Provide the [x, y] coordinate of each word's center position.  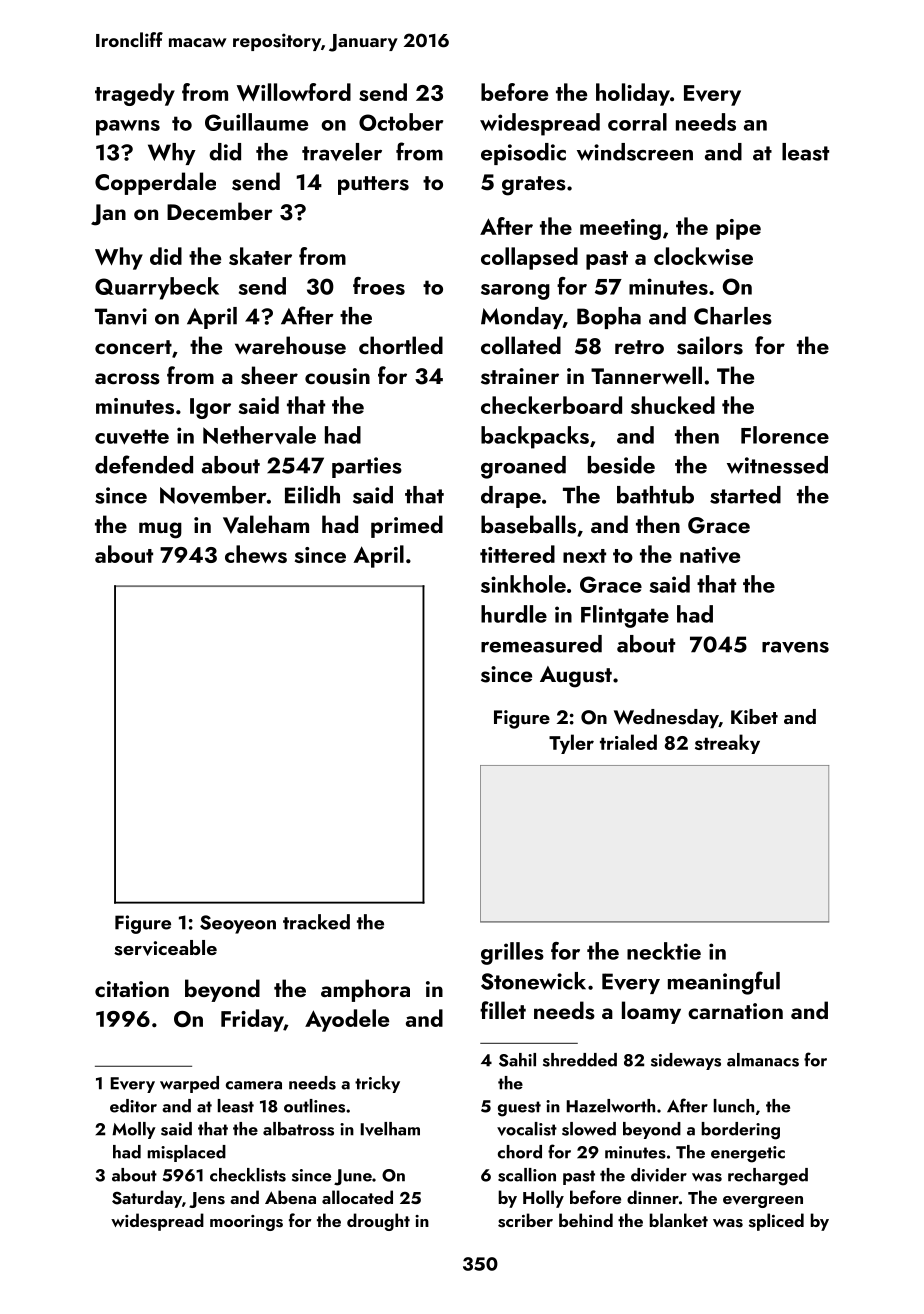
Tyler [571, 744]
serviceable [165, 948]
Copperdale [155, 183]
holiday [633, 94]
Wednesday [666, 719]
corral [637, 122]
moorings [246, 1223]
